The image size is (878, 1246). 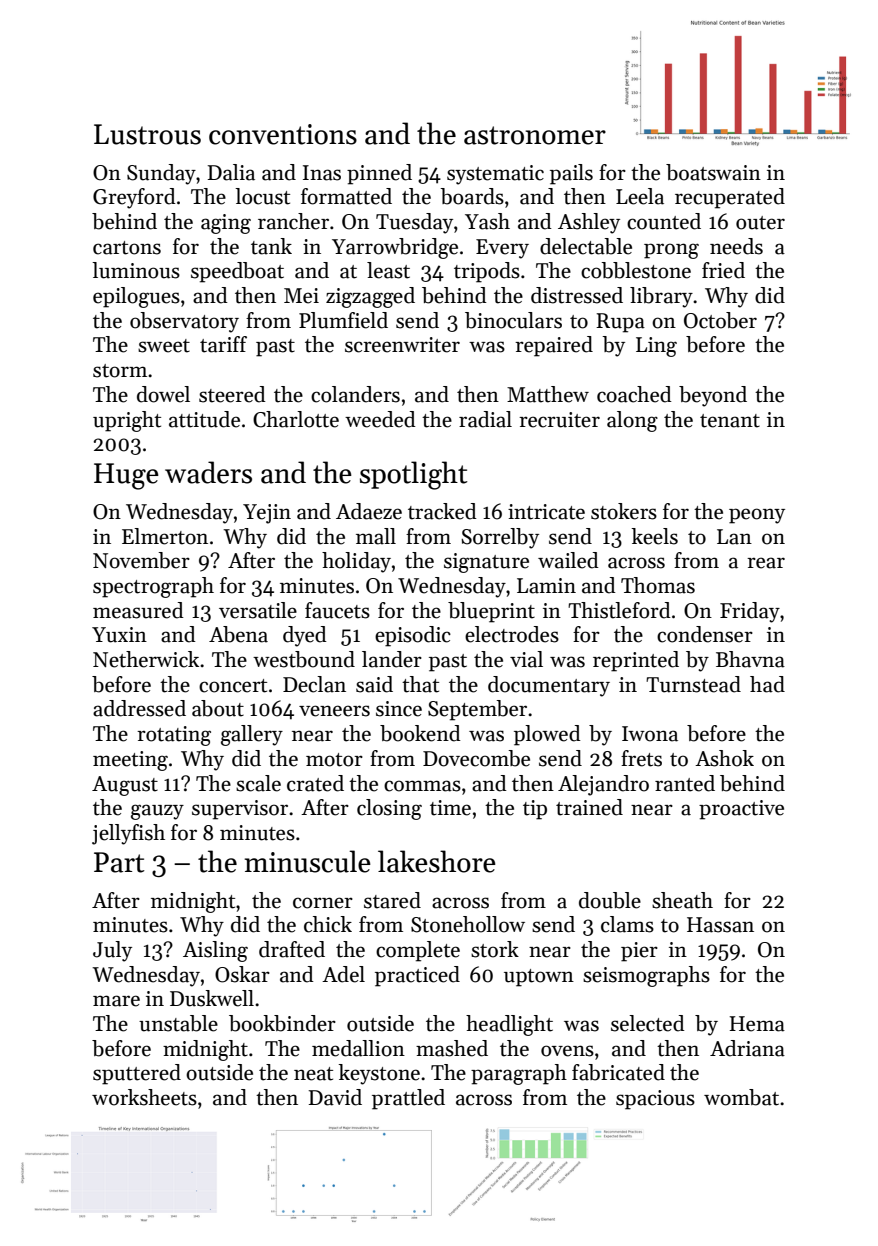 What do you see at coordinates (724, 758) in the page?
I see `Ashok` at bounding box center [724, 758].
